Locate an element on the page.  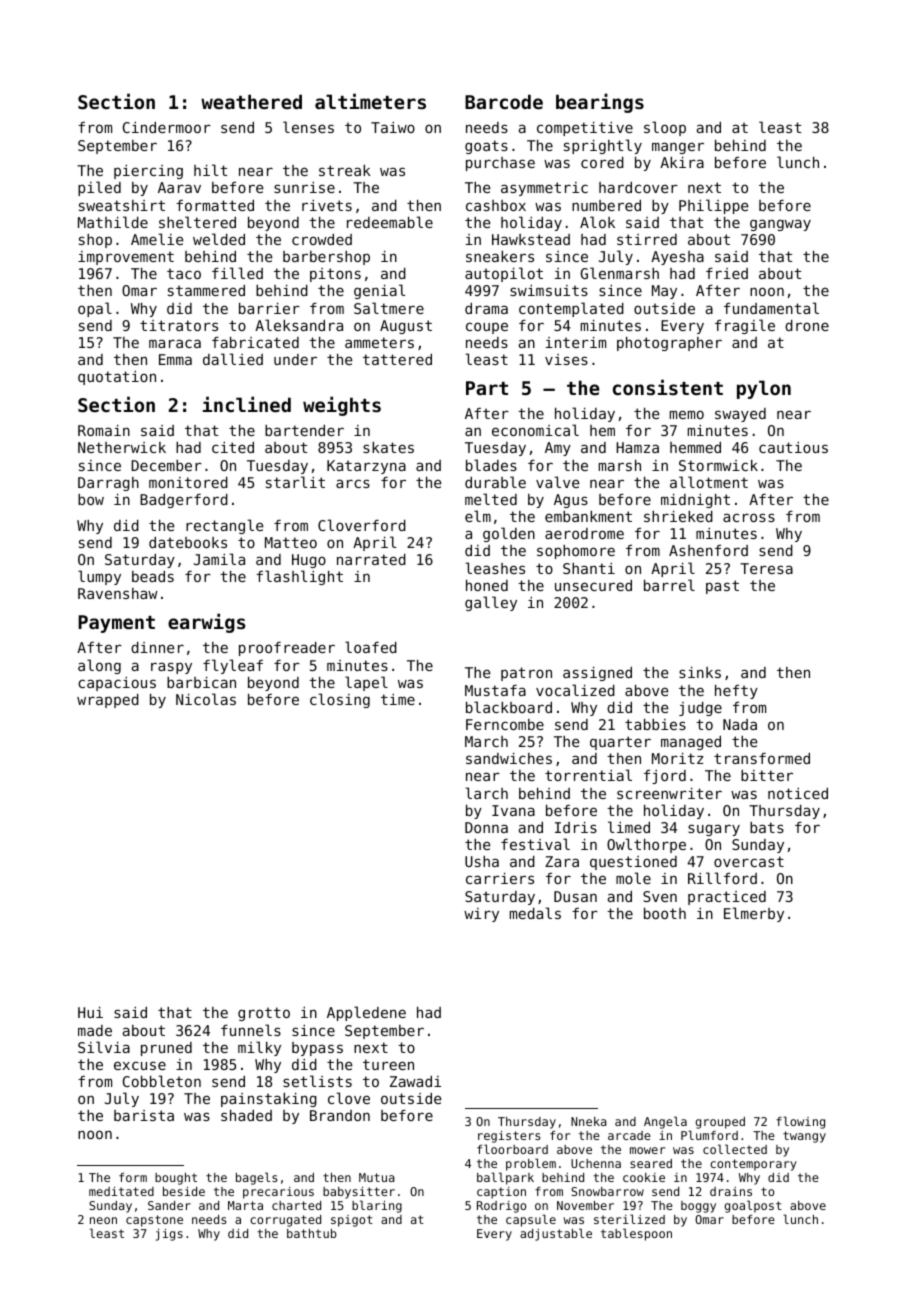
Marta is located at coordinates (245, 1205).
